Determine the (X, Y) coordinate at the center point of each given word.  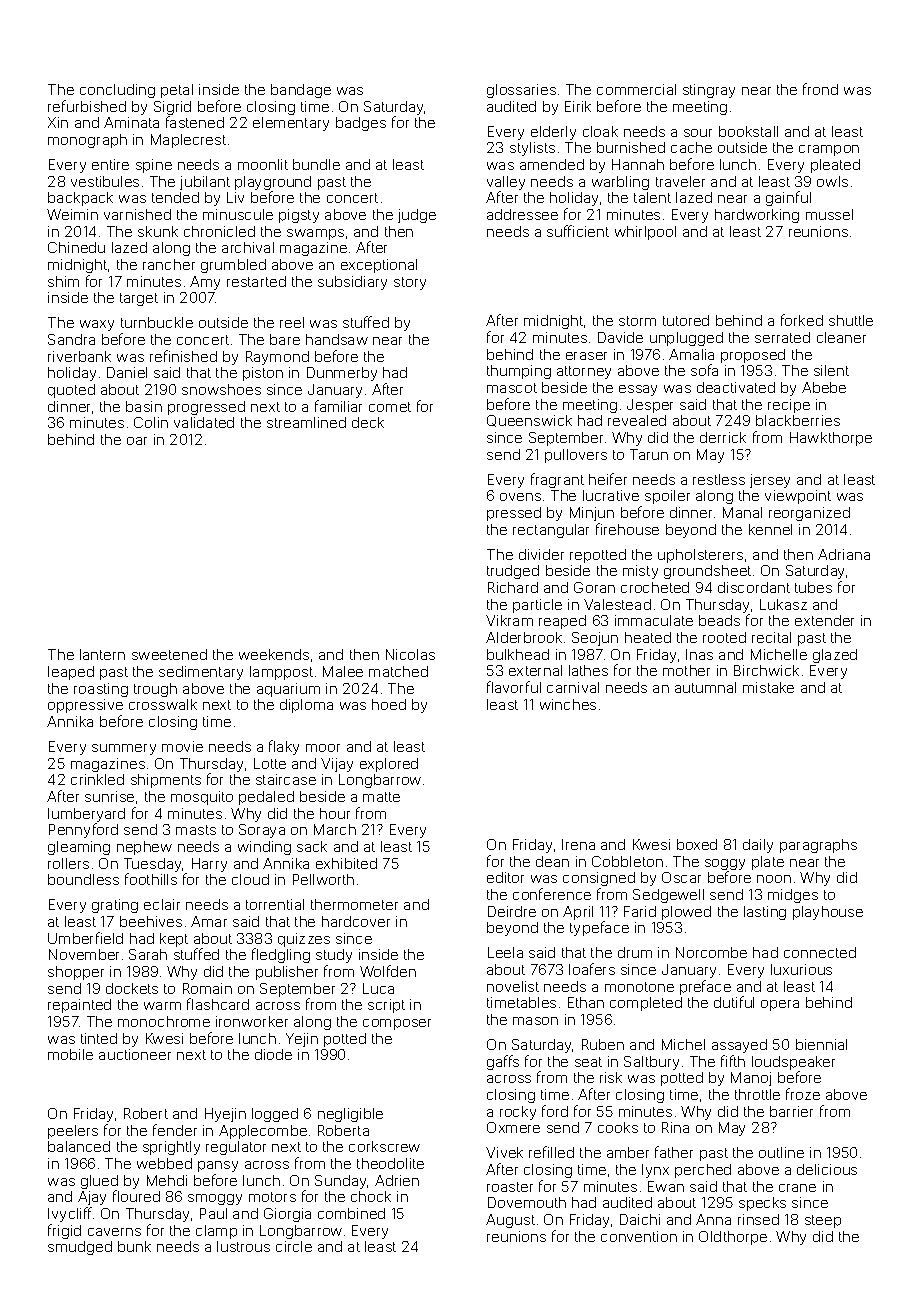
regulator (236, 1148)
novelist (513, 986)
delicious (827, 1169)
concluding (117, 91)
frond (820, 89)
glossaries (521, 91)
